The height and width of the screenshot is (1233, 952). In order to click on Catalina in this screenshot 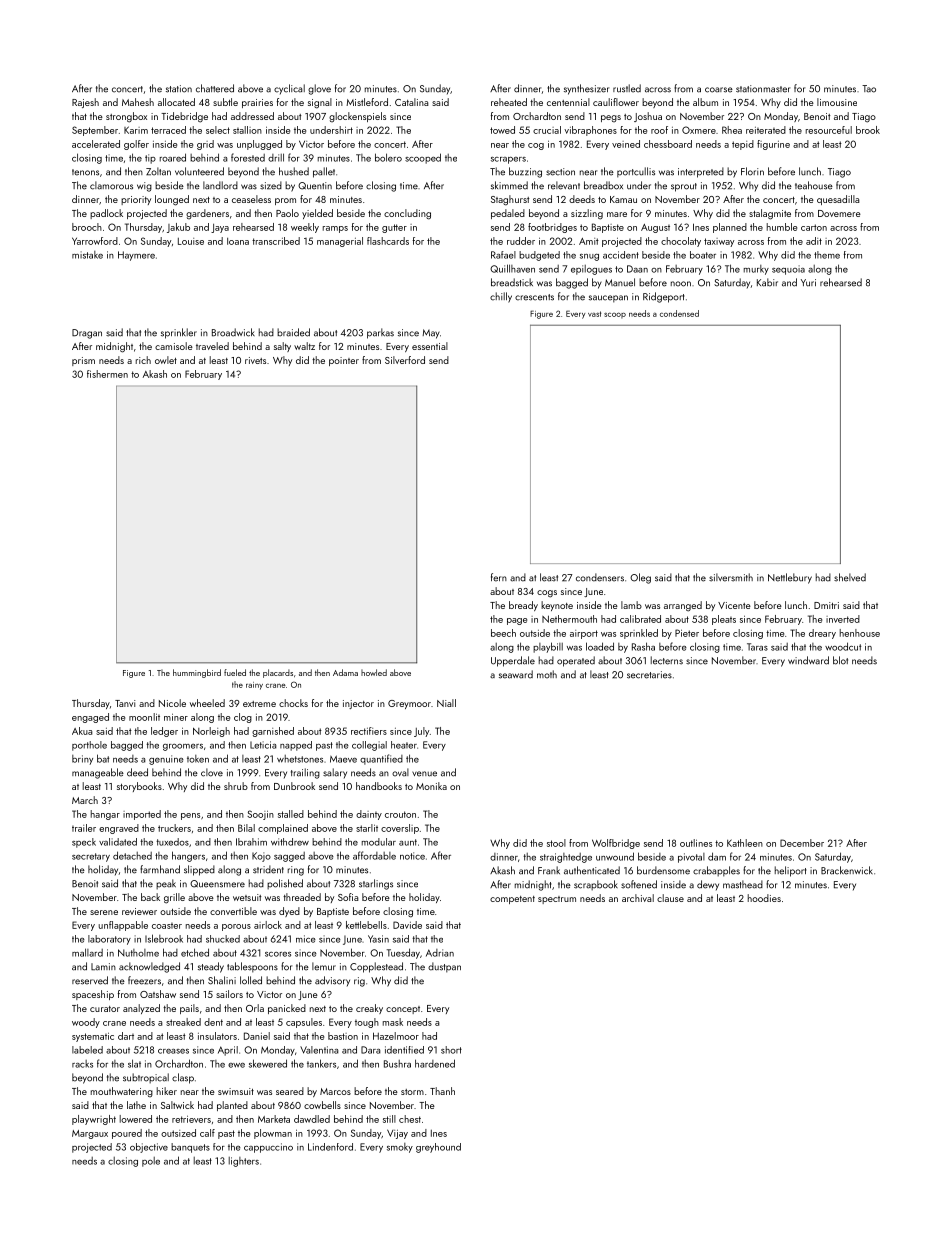, I will do `click(412, 102)`.
